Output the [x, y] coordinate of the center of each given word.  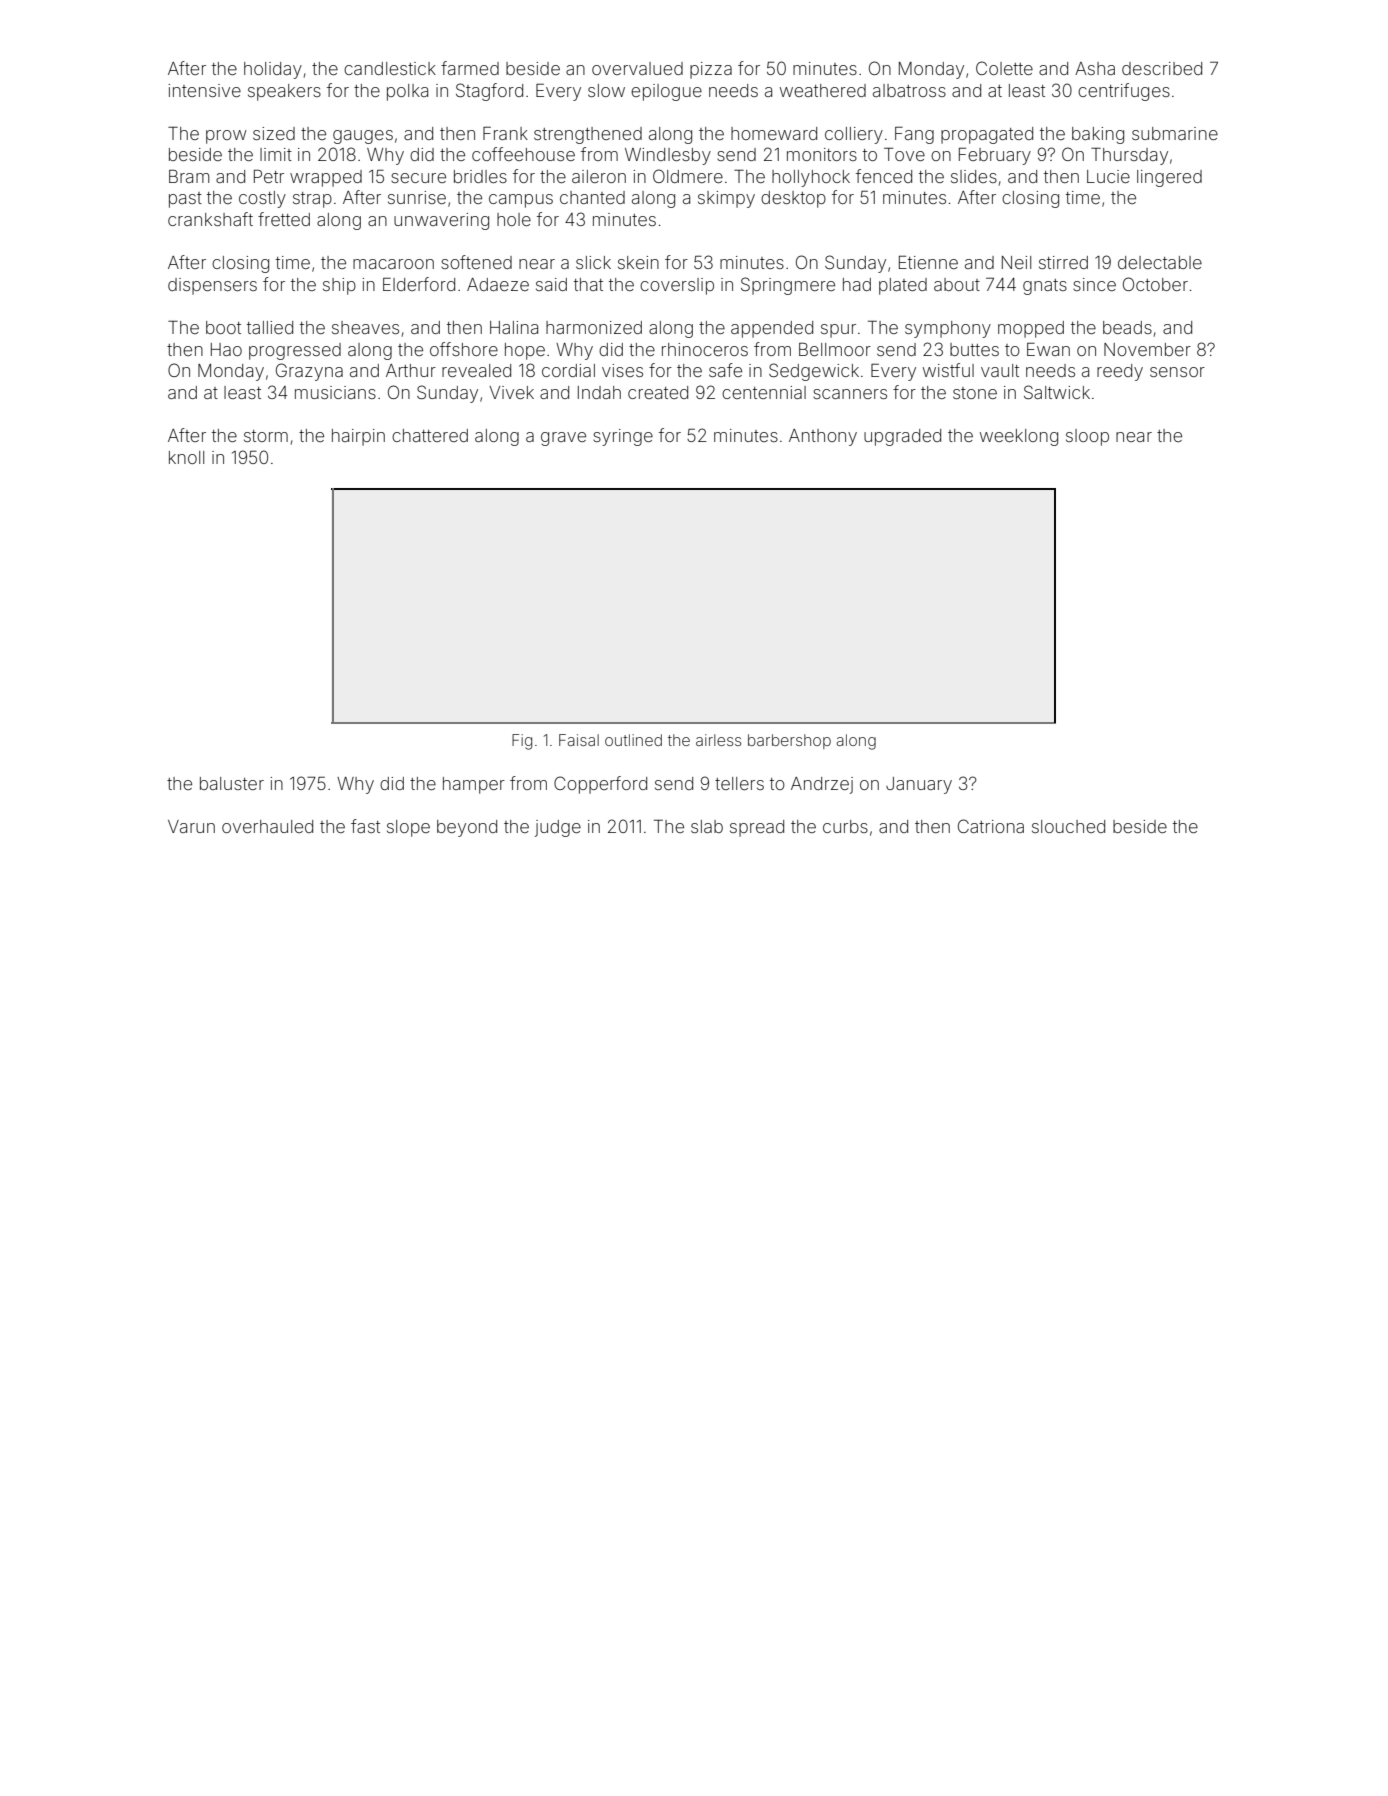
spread [757, 828]
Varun [191, 826]
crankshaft [210, 219]
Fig [522, 742]
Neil [1016, 262]
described [1162, 68]
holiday [273, 70]
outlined [633, 740]
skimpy [726, 199]
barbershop [789, 741]
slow [606, 90]
